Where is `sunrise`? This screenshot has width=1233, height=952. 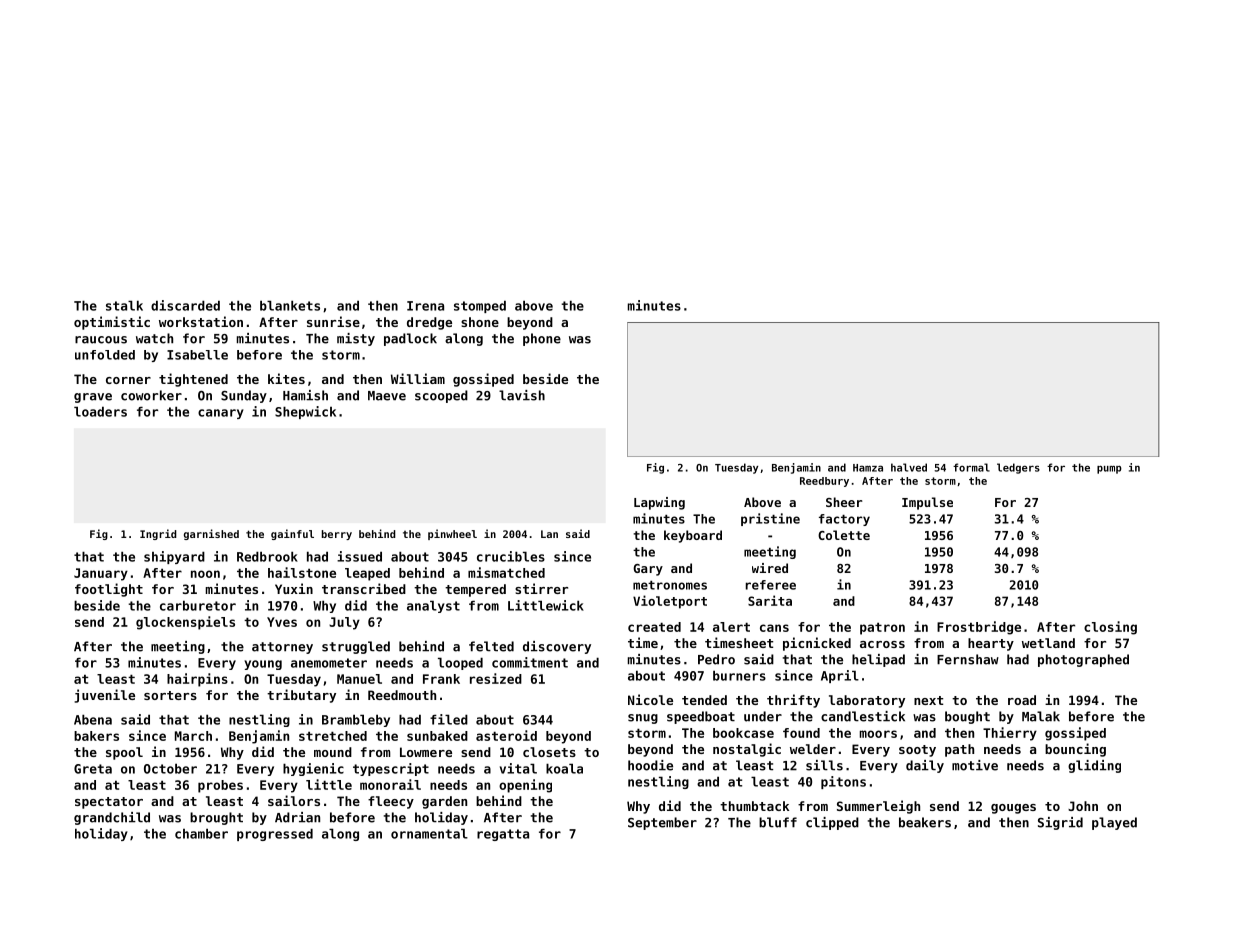 sunrise is located at coordinates (333, 321).
